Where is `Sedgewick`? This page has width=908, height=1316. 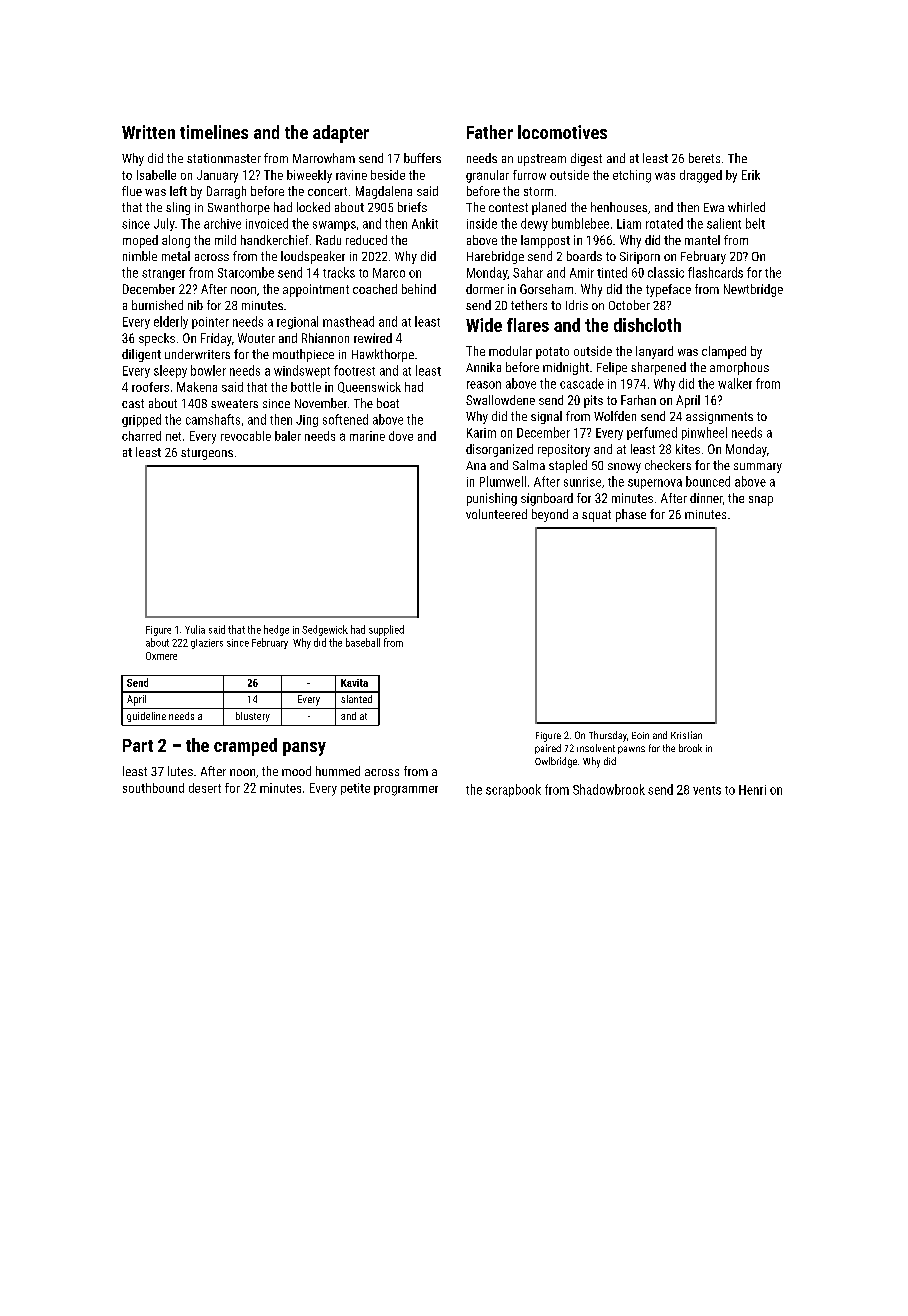
Sedgewick is located at coordinates (325, 630).
